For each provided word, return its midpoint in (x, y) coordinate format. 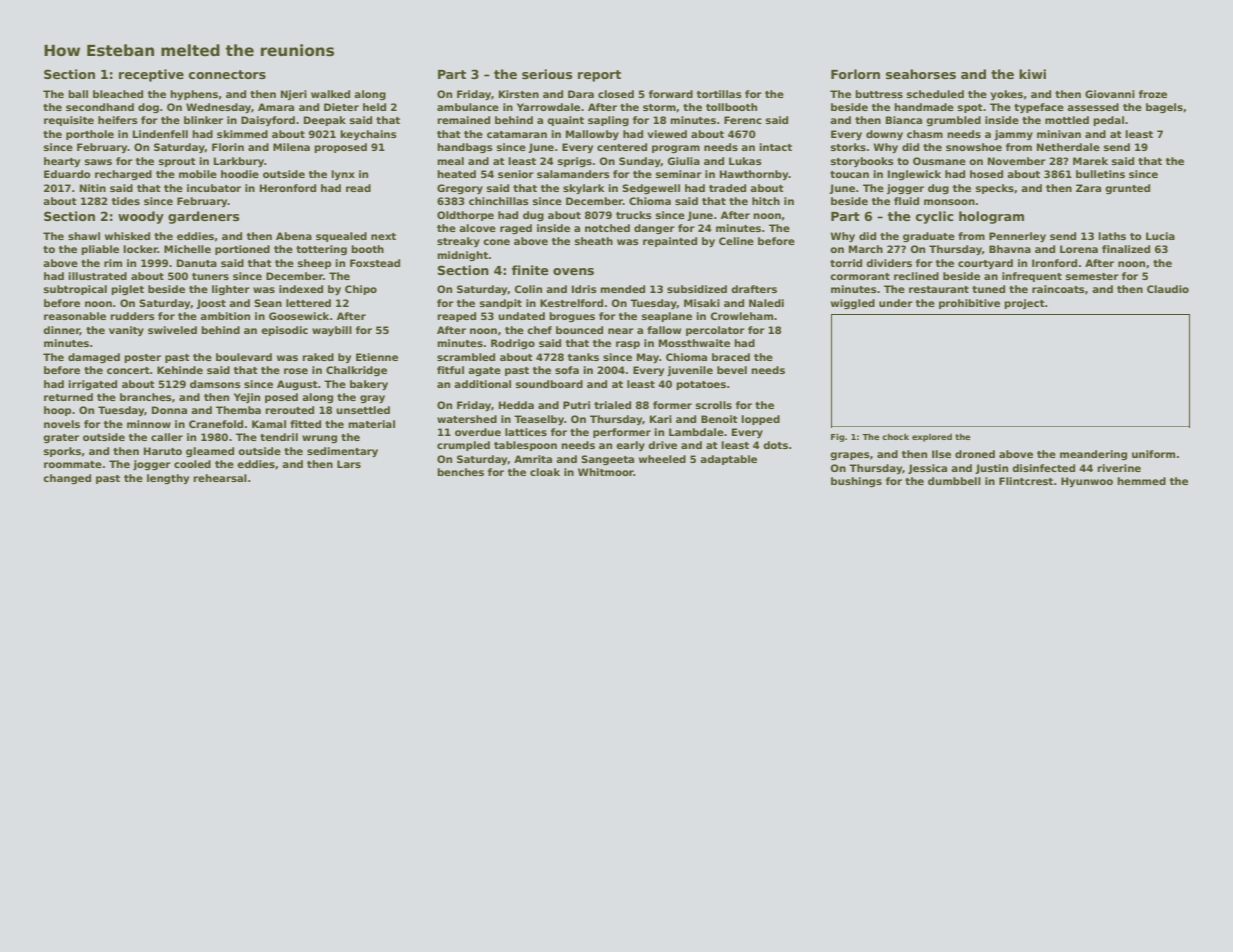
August (297, 385)
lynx (343, 175)
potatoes (701, 385)
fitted (305, 424)
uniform (1153, 454)
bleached (118, 94)
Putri (576, 405)
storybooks (862, 162)
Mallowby (592, 135)
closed (616, 94)
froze (1153, 94)
